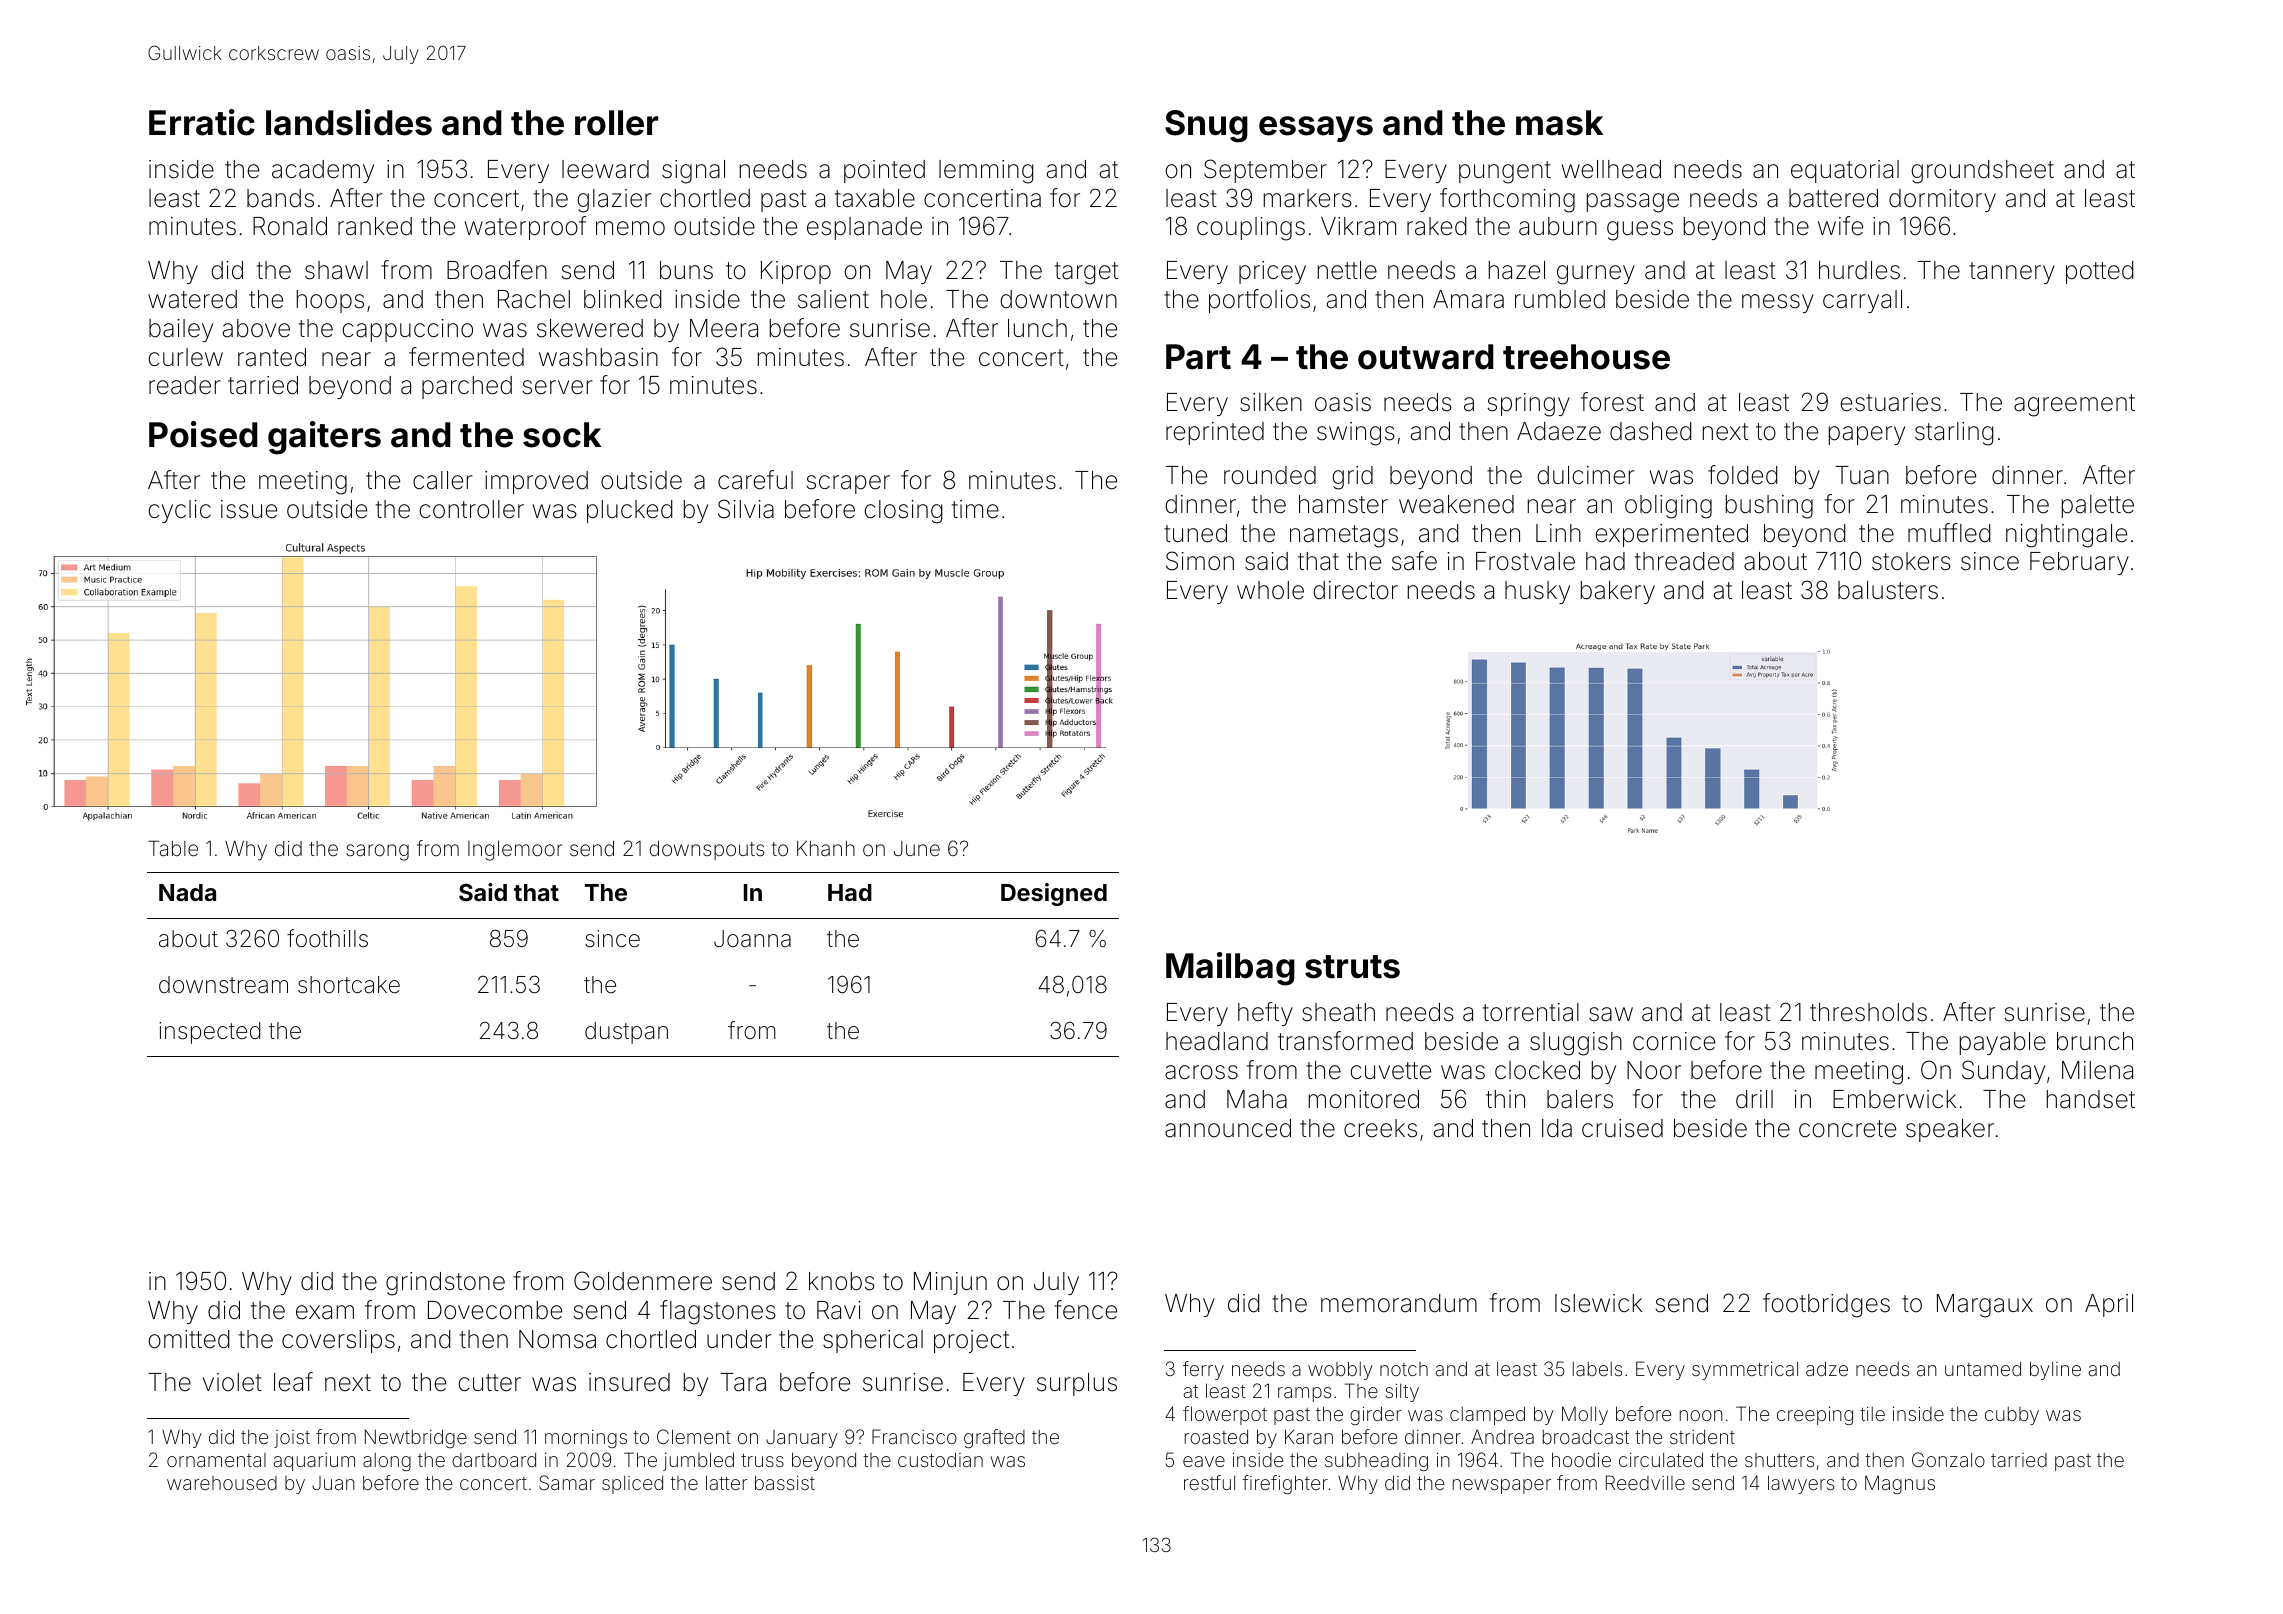 The image size is (2283, 1614). I want to click on potted, so click(2100, 272).
